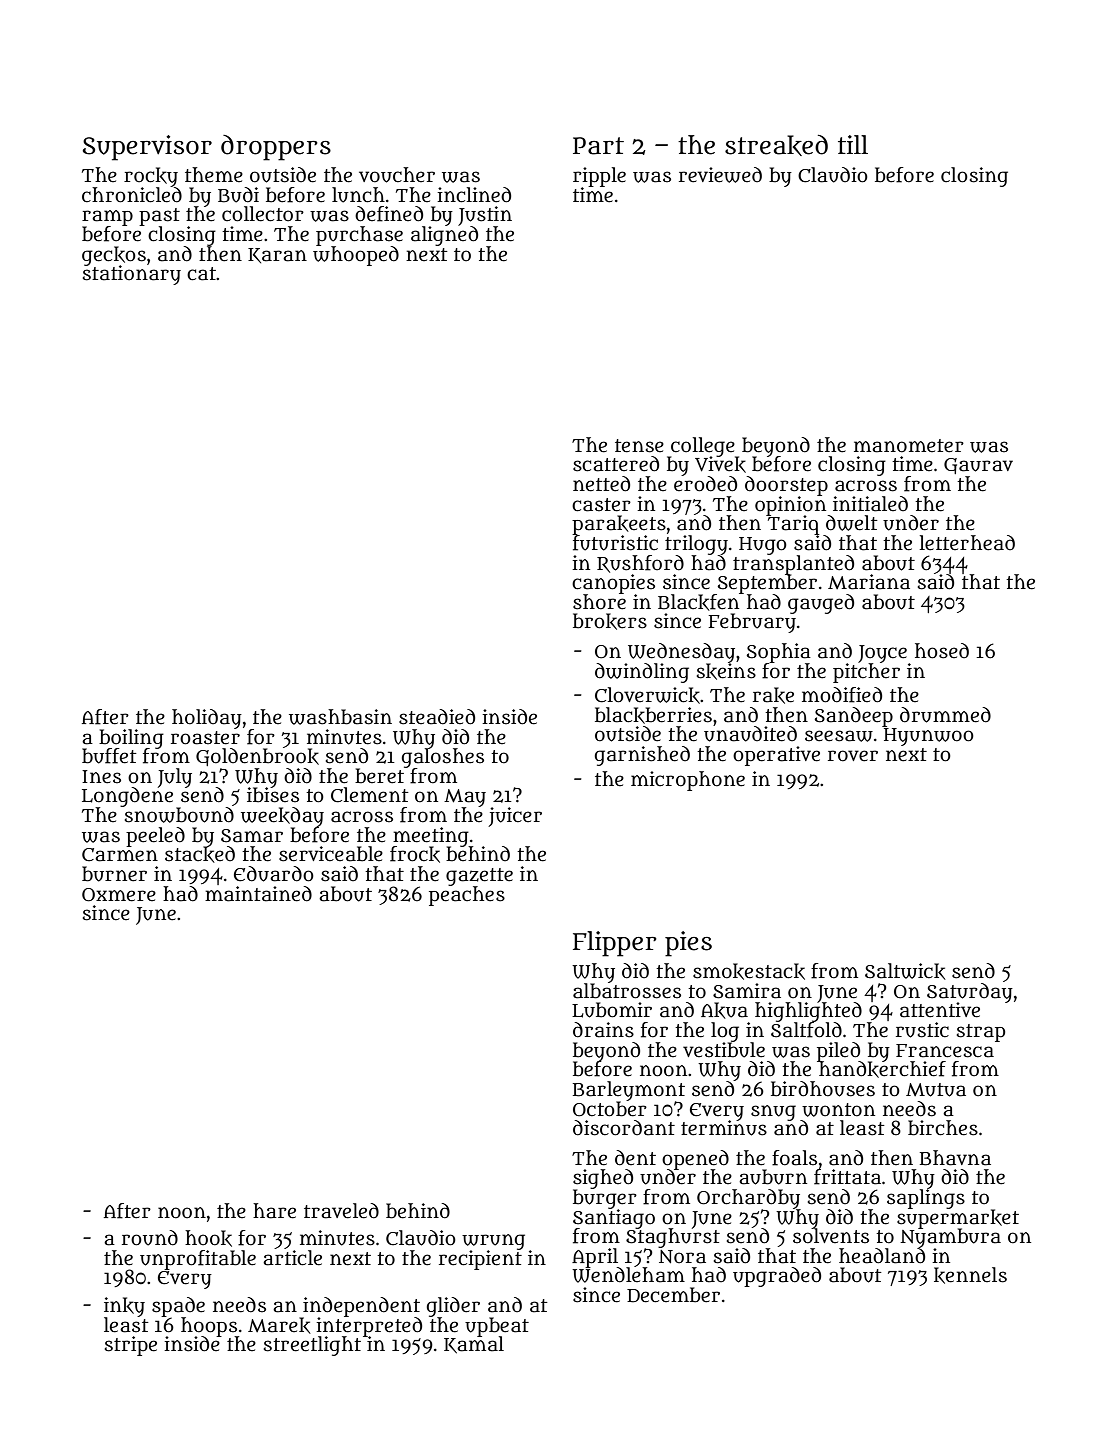 The width and height of the document is (1120, 1449). Describe the element at coordinates (598, 146) in the document. I see `Part` at that location.
